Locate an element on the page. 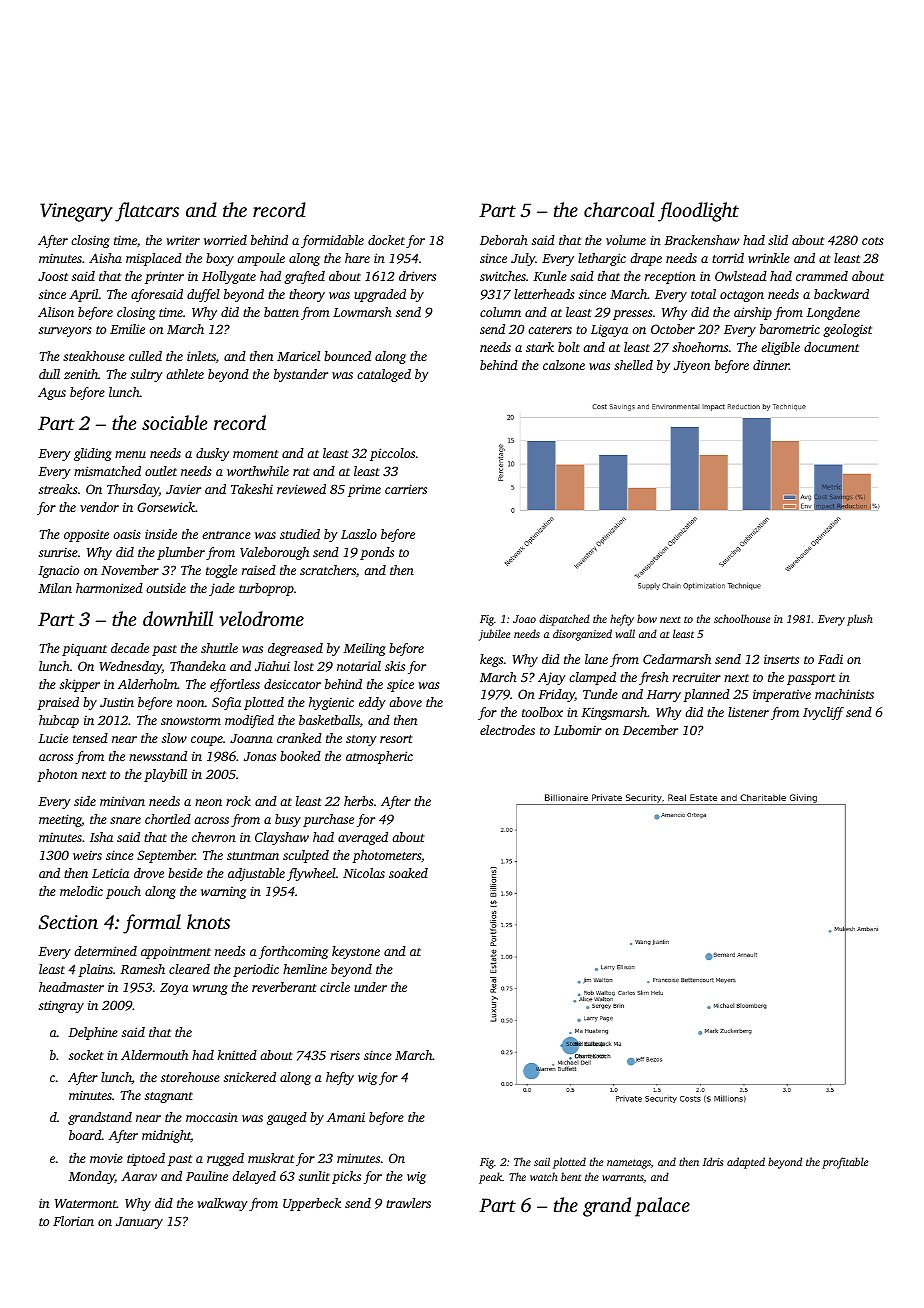 Image resolution: width=924 pixels, height=1308 pixels. headmaster is located at coordinates (71, 987).
